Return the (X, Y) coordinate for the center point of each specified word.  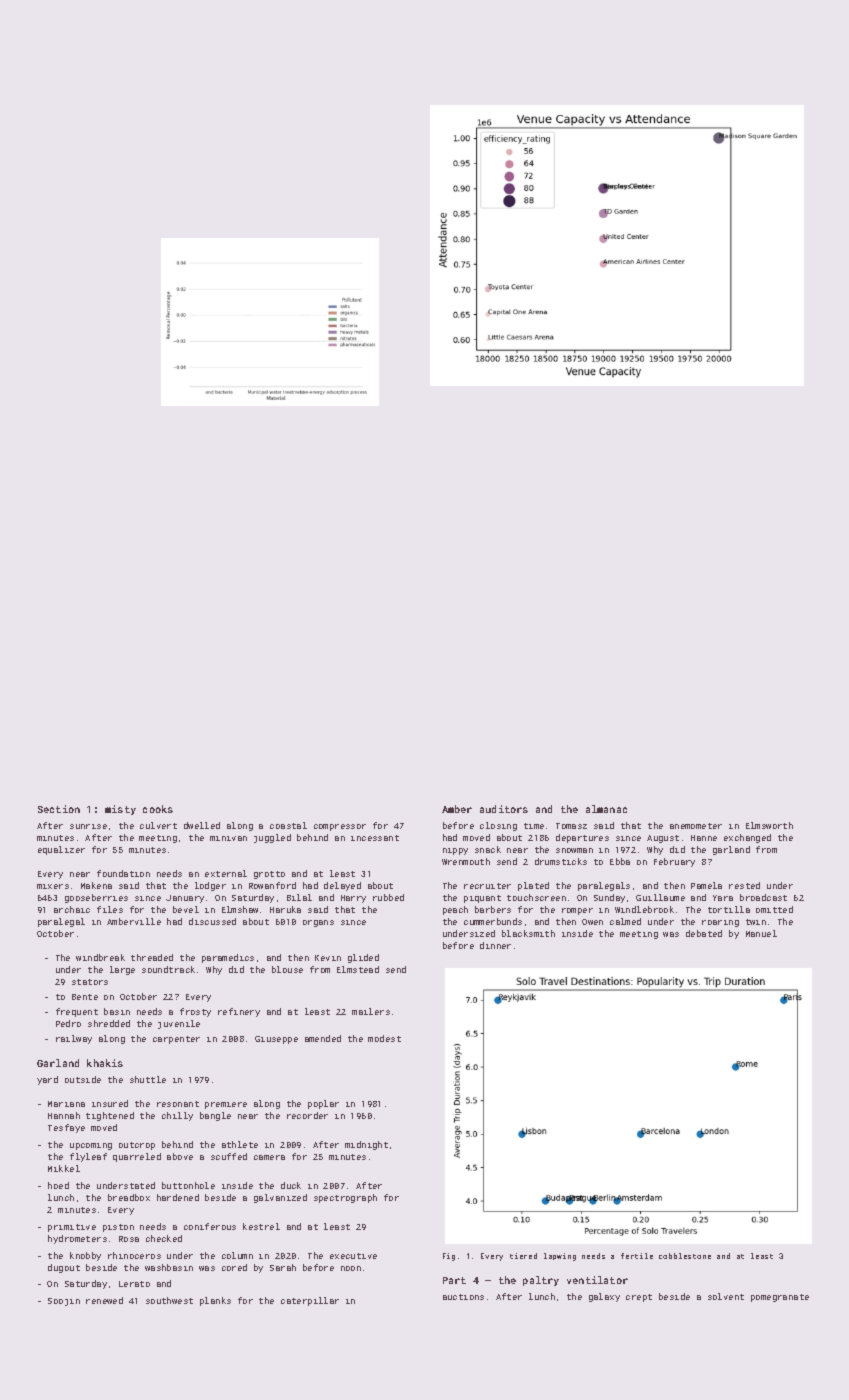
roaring (720, 923)
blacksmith (528, 933)
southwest (169, 1300)
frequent (77, 1012)
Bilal (299, 897)
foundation (123, 873)
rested (744, 885)
